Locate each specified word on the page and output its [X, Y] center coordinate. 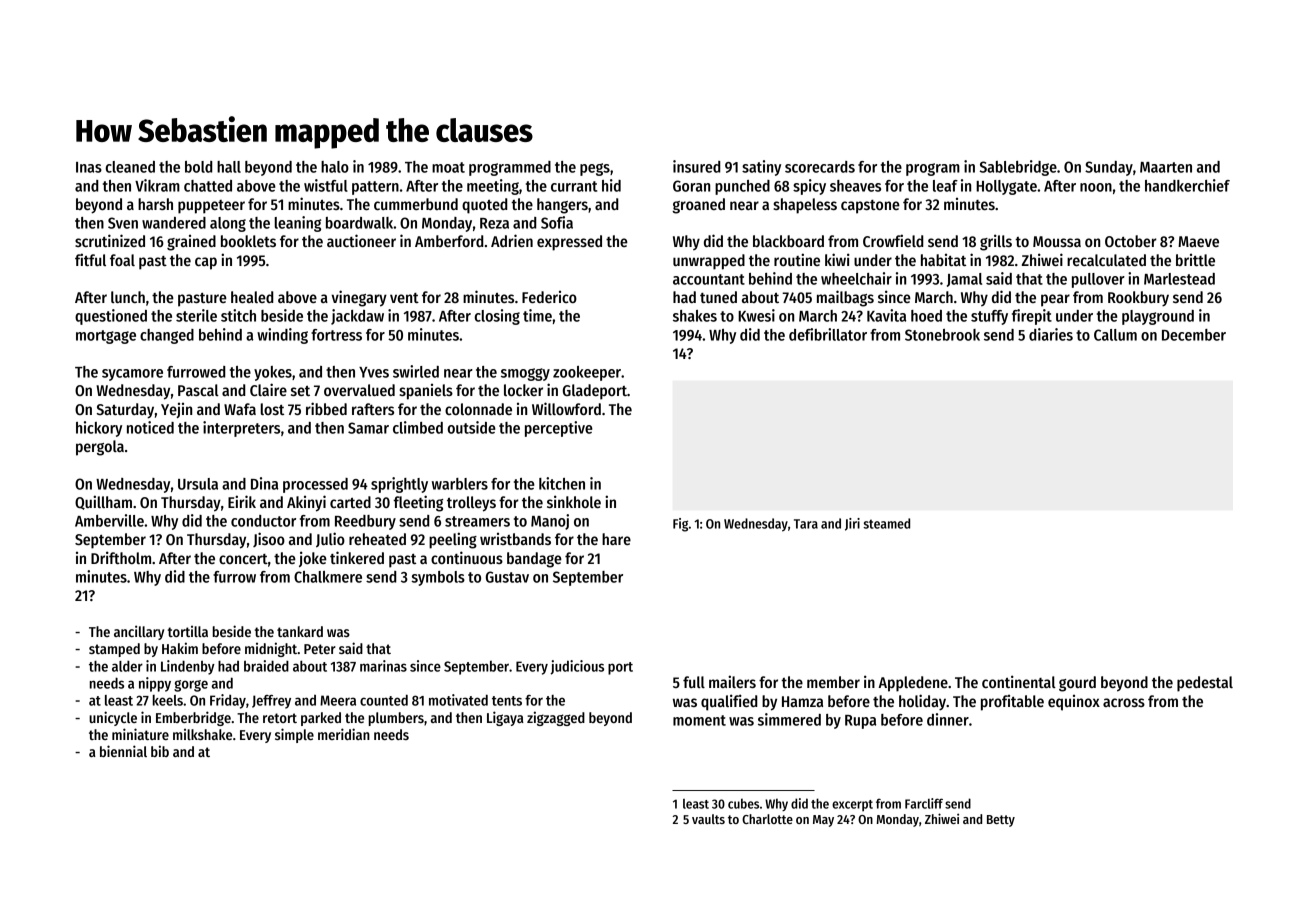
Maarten [1166, 167]
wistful [326, 185]
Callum [1115, 335]
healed [252, 297]
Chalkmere [328, 577]
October [1131, 241]
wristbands [515, 539]
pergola [100, 448]
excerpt [852, 805]
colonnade [478, 409]
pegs [595, 169]
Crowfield [893, 240]
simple [294, 735]
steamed [886, 523]
